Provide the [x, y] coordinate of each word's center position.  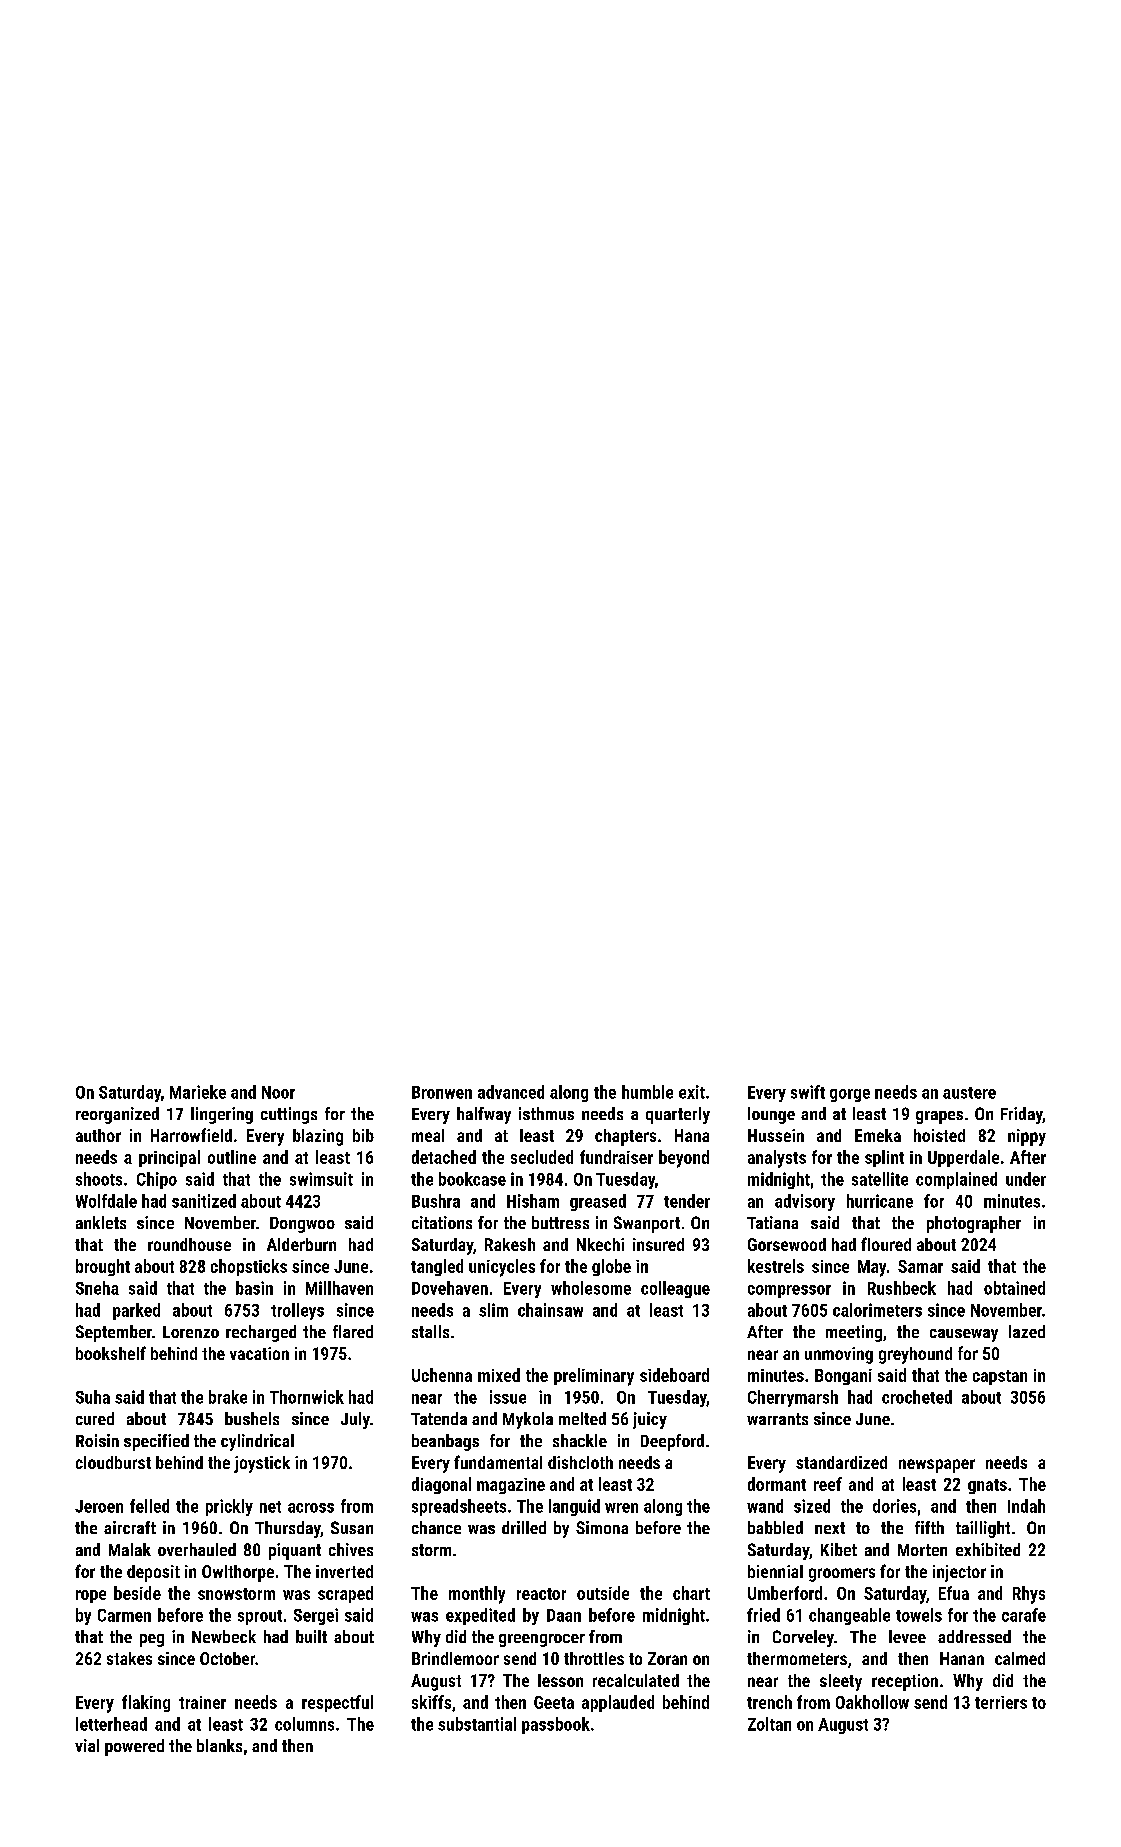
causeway [964, 1335]
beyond [684, 1159]
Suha [93, 1397]
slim [493, 1310]
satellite [880, 1179]
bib [363, 1135]
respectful [337, 1703]
